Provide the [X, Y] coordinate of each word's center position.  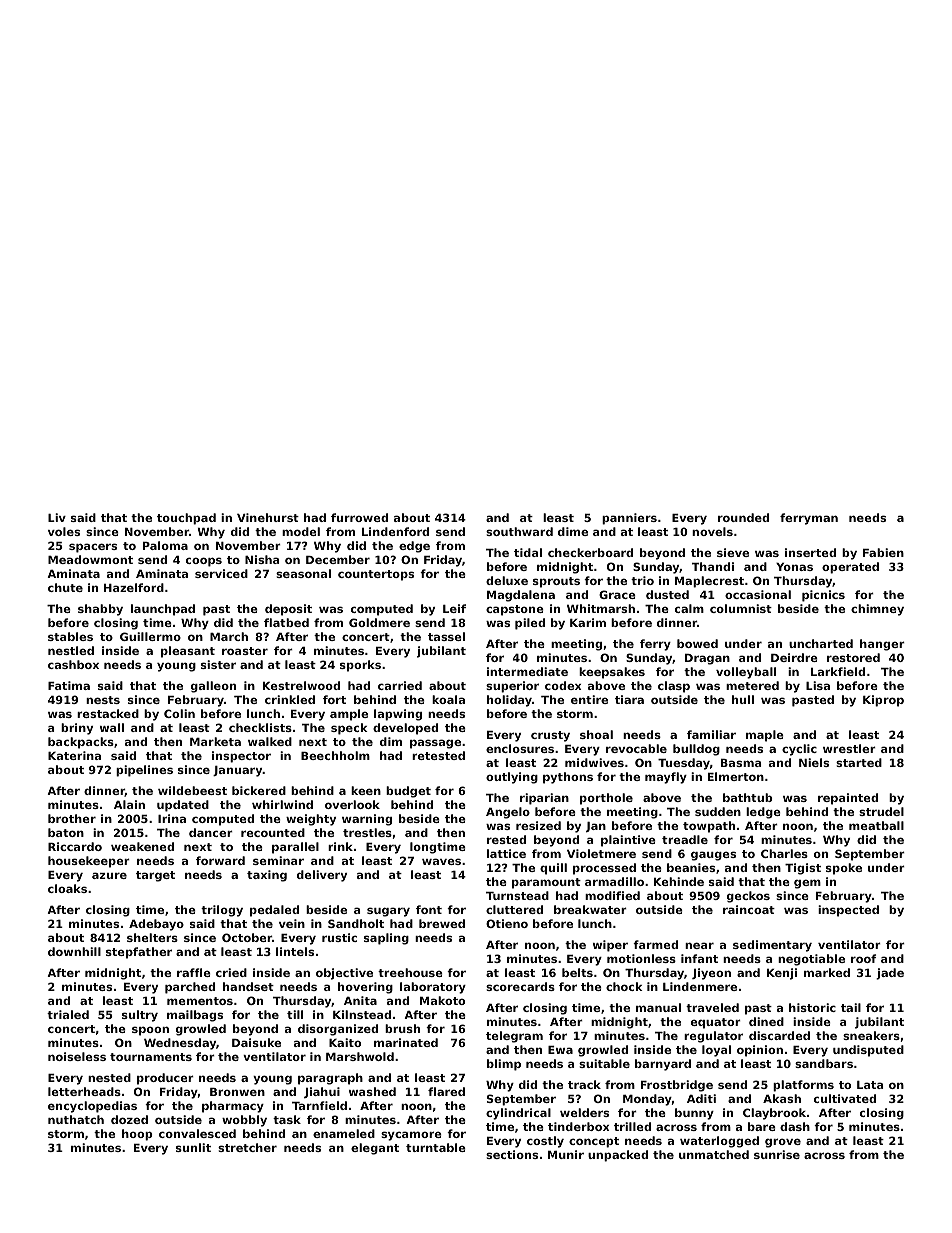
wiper [610, 946]
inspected [848, 911]
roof [863, 958]
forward [220, 860]
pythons [568, 778]
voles [64, 531]
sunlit [193, 1147]
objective [344, 974]
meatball [876, 825]
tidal [528, 552]
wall [112, 727]
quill [553, 869]
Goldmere [379, 622]
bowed [697, 643]
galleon [213, 687]
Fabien [883, 552]
